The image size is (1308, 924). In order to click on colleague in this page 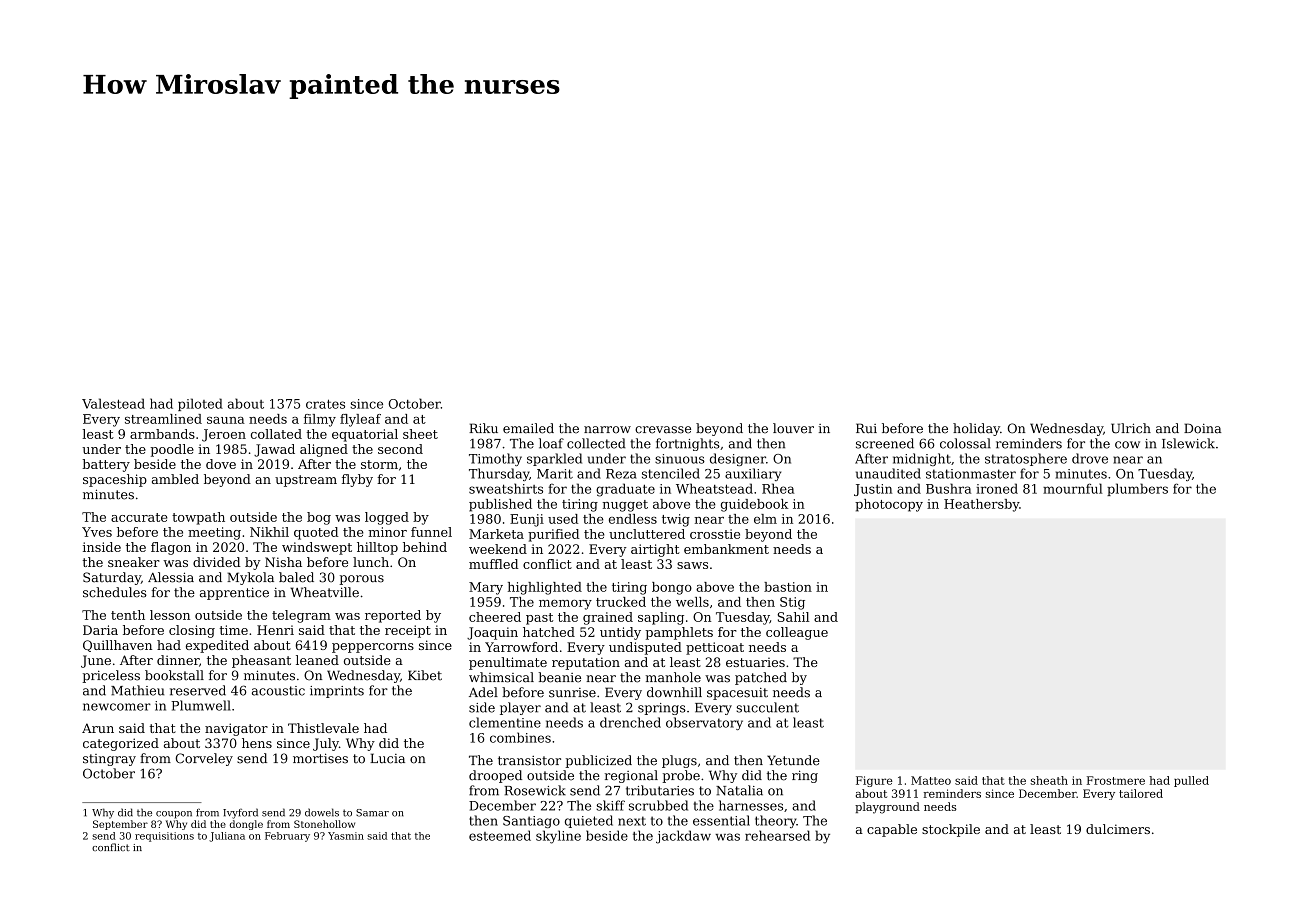, I will do `click(797, 633)`.
